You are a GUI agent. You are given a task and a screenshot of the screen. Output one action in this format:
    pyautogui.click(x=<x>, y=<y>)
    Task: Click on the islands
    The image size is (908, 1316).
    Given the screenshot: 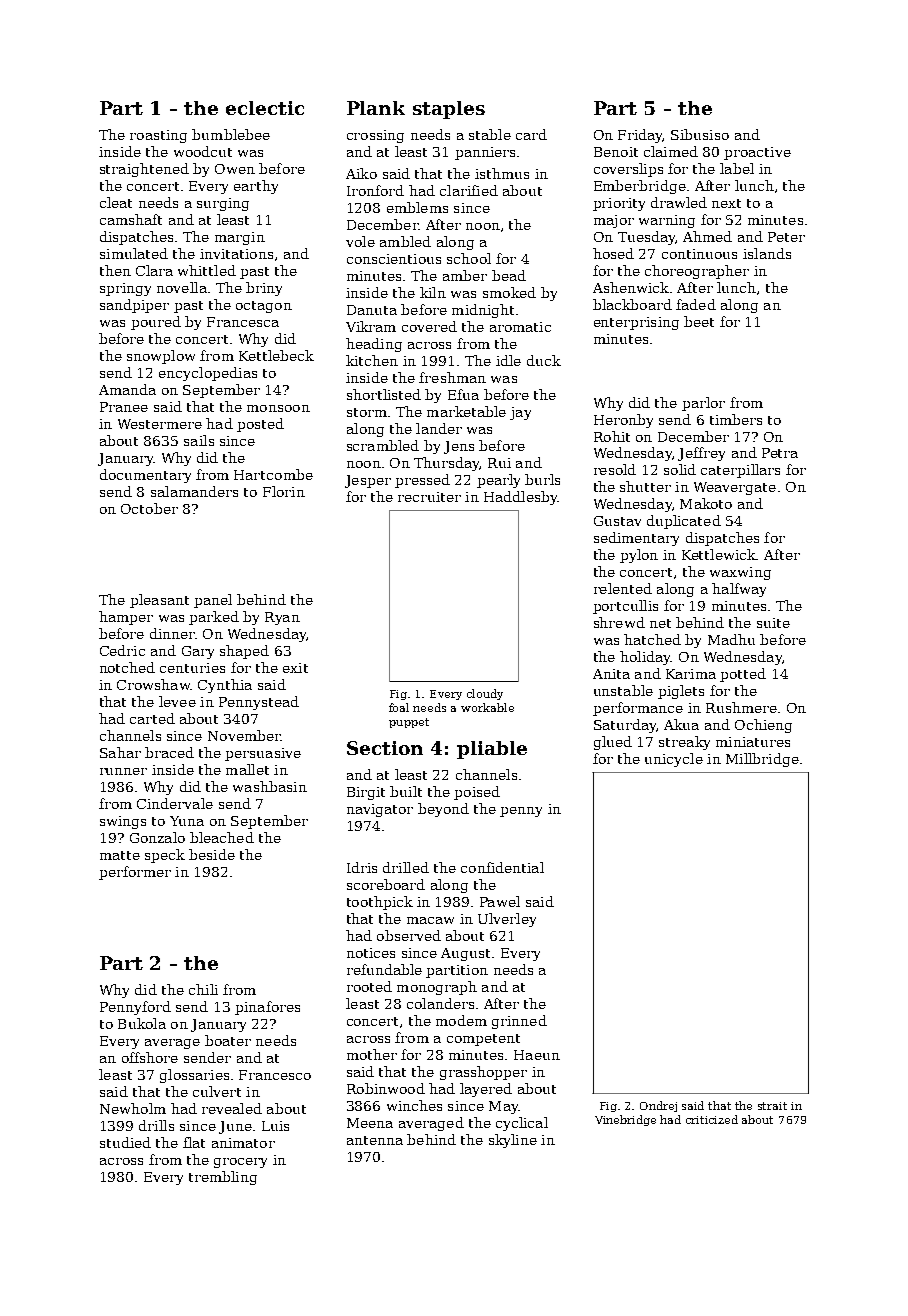 What is the action you would take?
    pyautogui.click(x=767, y=253)
